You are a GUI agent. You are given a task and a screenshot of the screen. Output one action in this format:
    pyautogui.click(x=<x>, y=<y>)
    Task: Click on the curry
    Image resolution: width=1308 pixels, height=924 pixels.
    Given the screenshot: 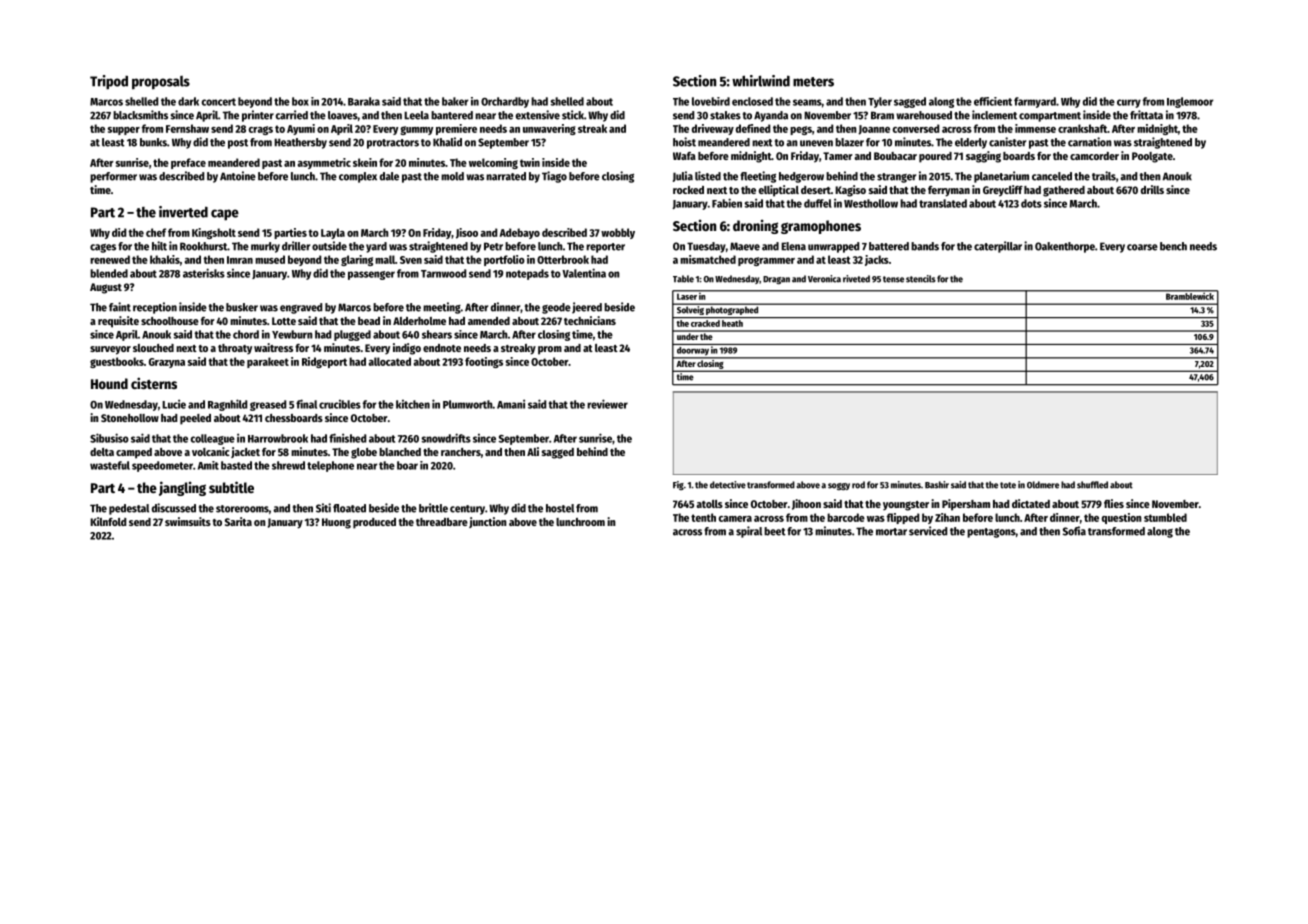 What is the action you would take?
    pyautogui.click(x=1129, y=103)
